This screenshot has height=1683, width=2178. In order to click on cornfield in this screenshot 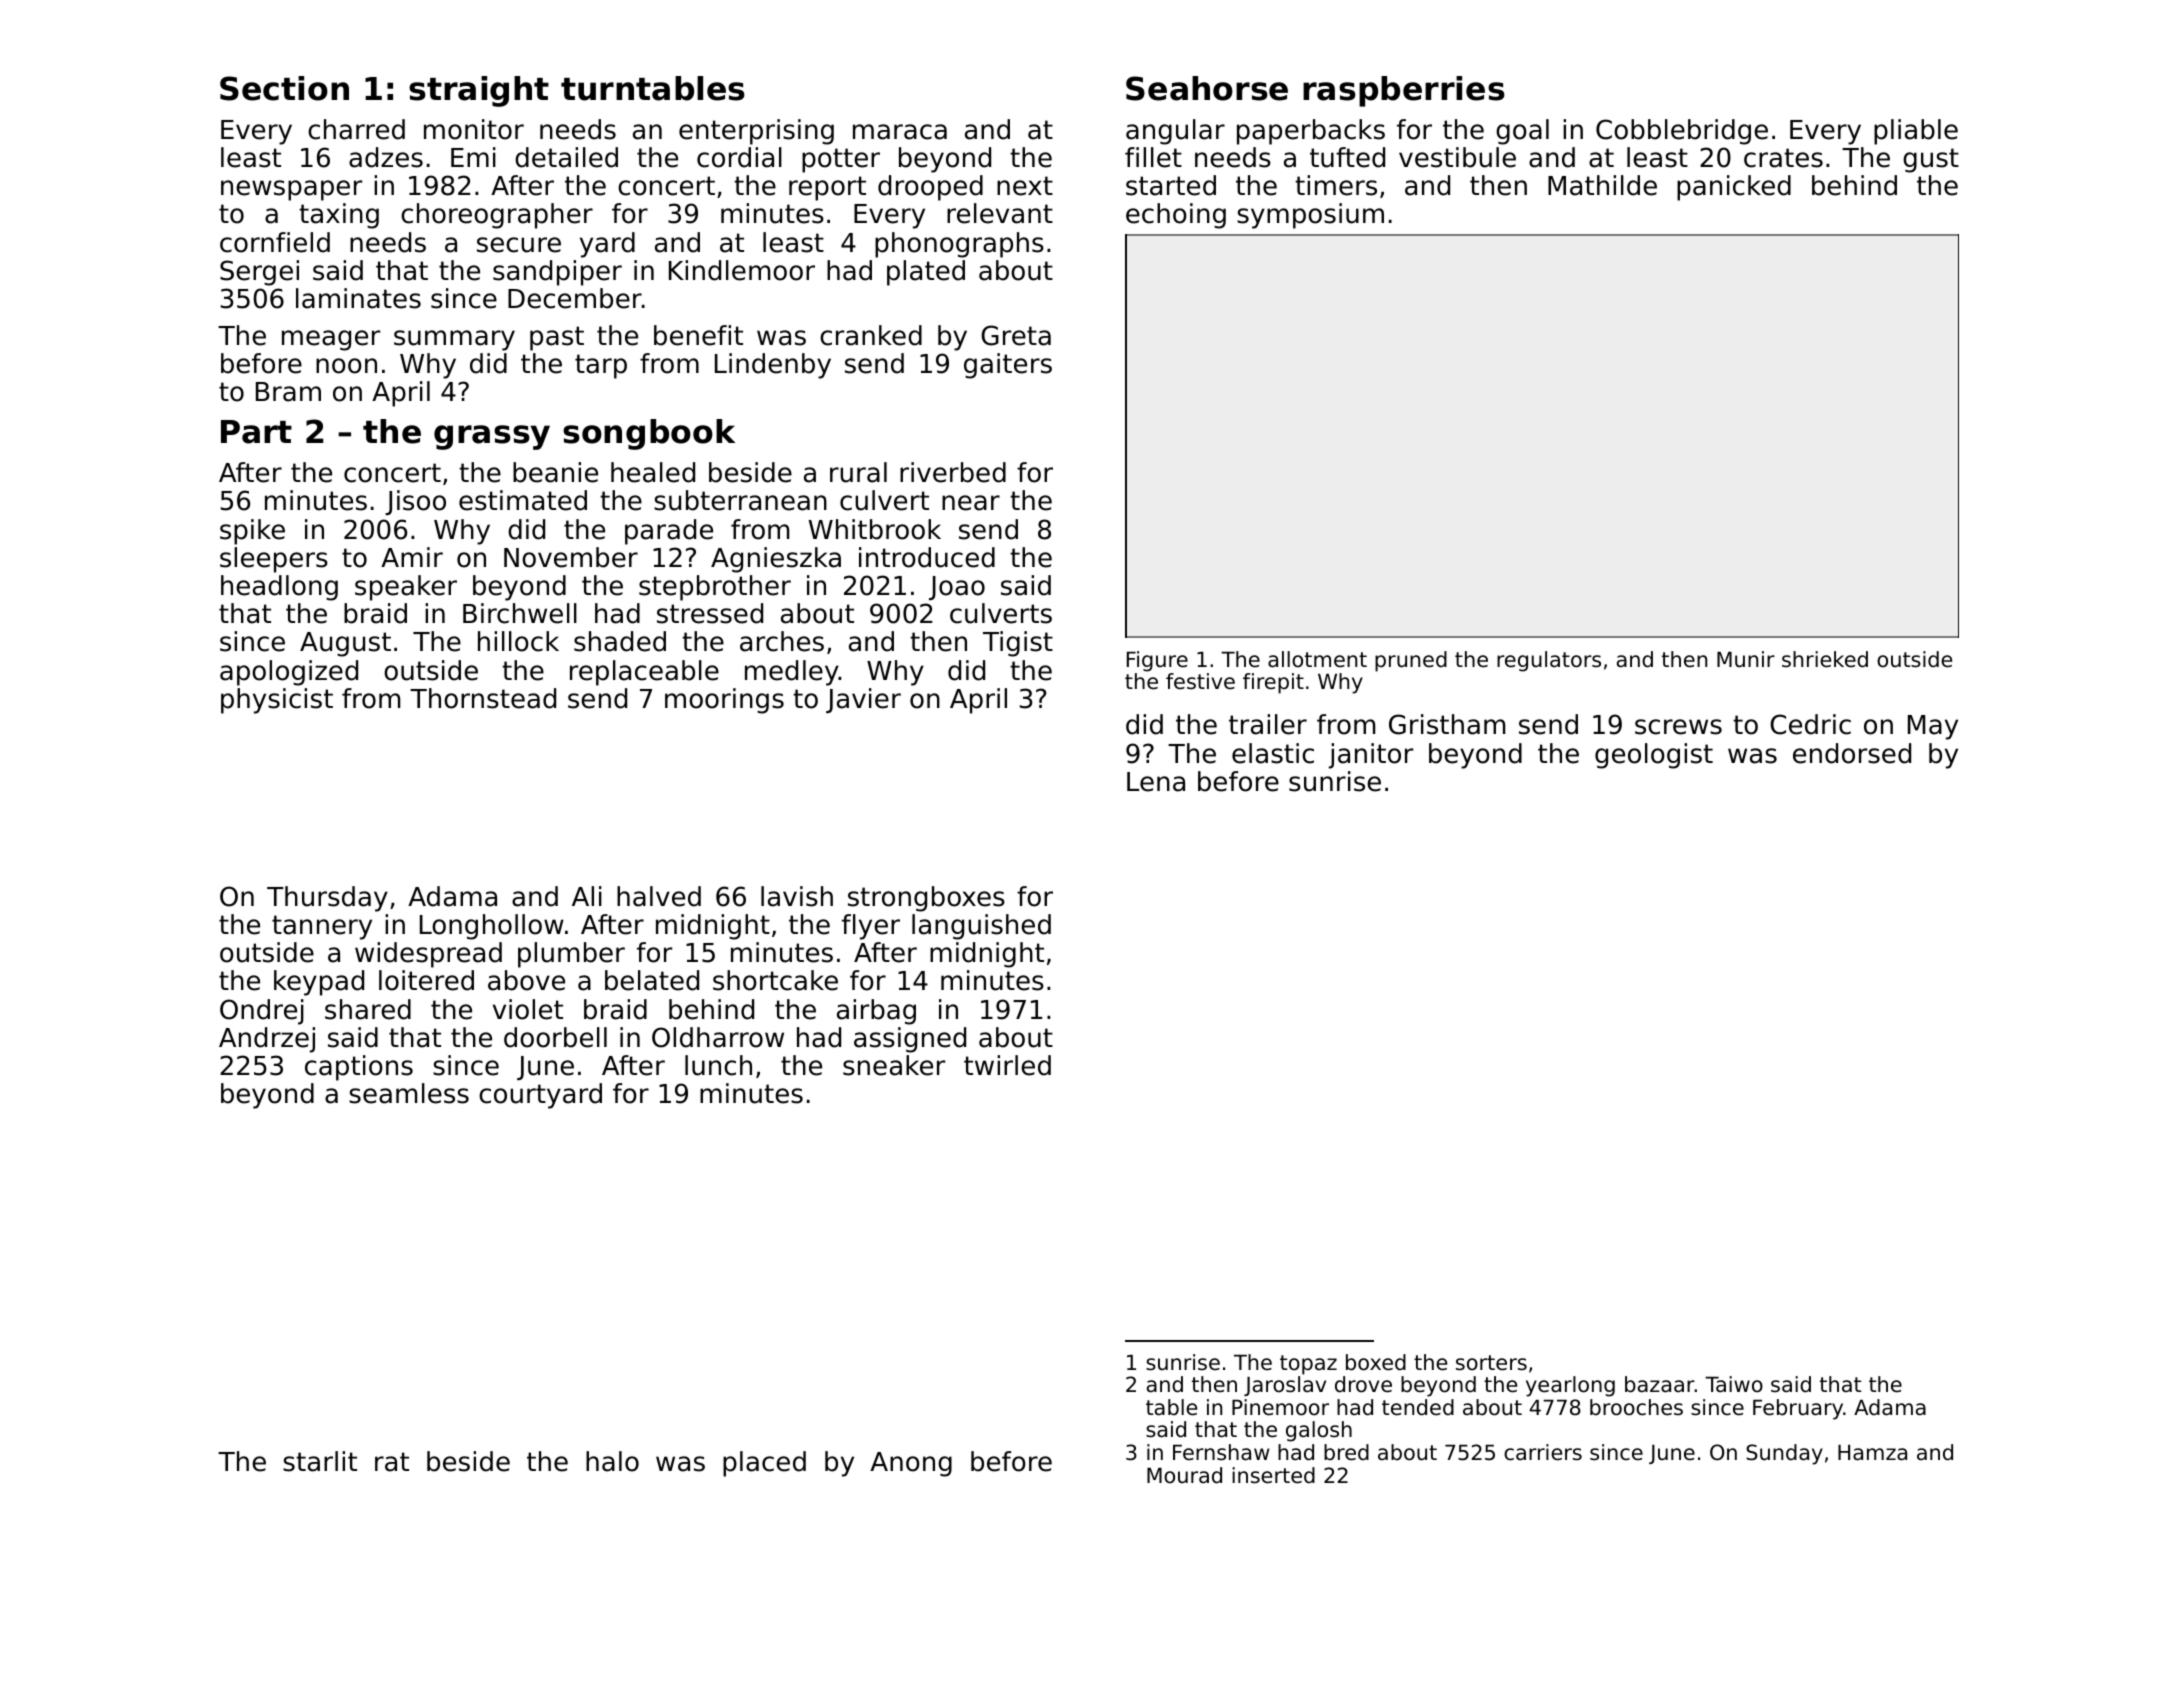, I will do `click(275, 242)`.
